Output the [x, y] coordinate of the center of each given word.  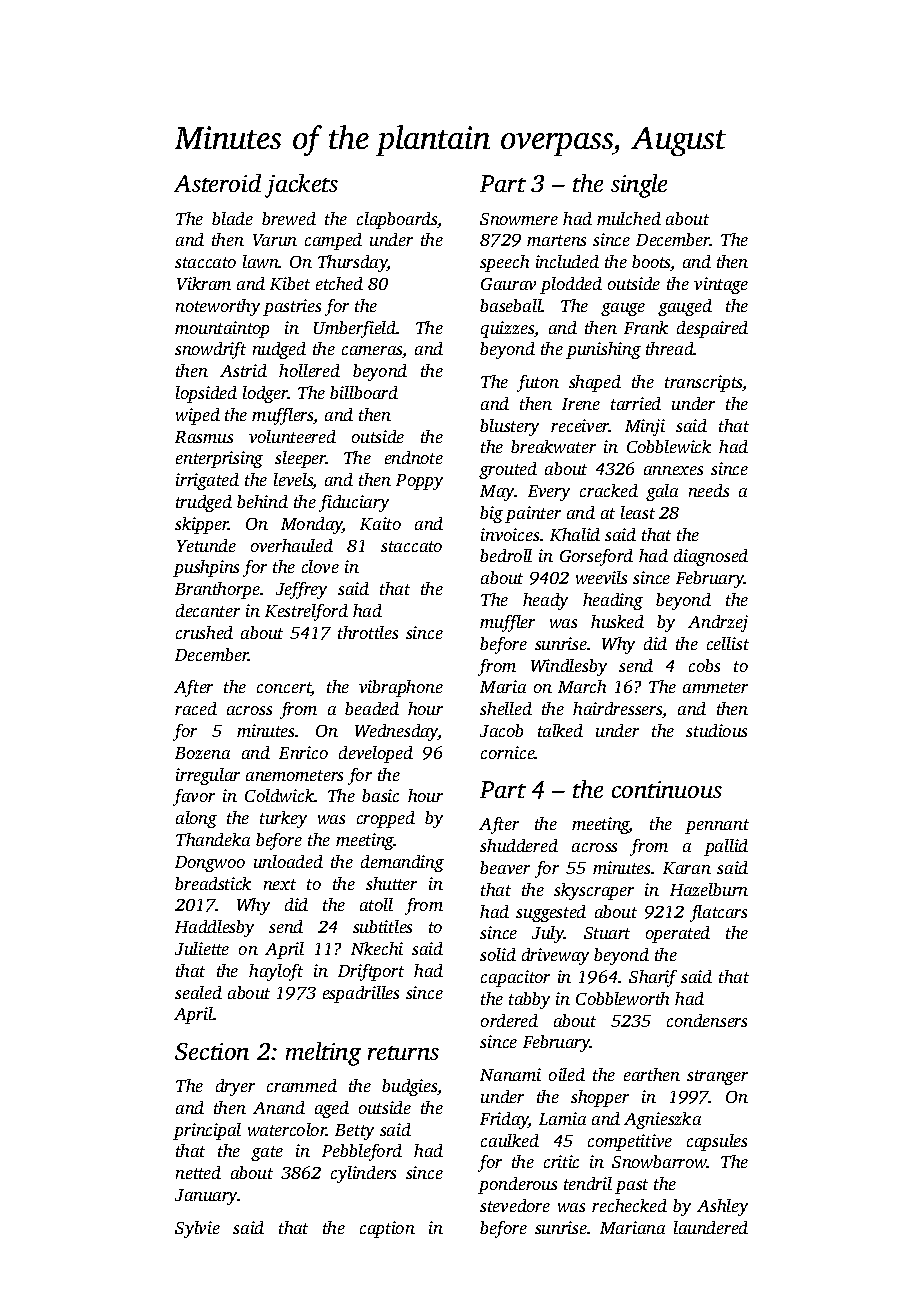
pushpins [206, 568]
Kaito [380, 523]
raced [196, 708]
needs [709, 490]
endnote [414, 457]
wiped [198, 416]
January [206, 1197]
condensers [707, 1020]
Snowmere [519, 219]
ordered [509, 1020]
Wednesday [396, 732]
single [639, 186]
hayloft [276, 972]
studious [716, 730]
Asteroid [217, 183]
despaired [712, 329]
